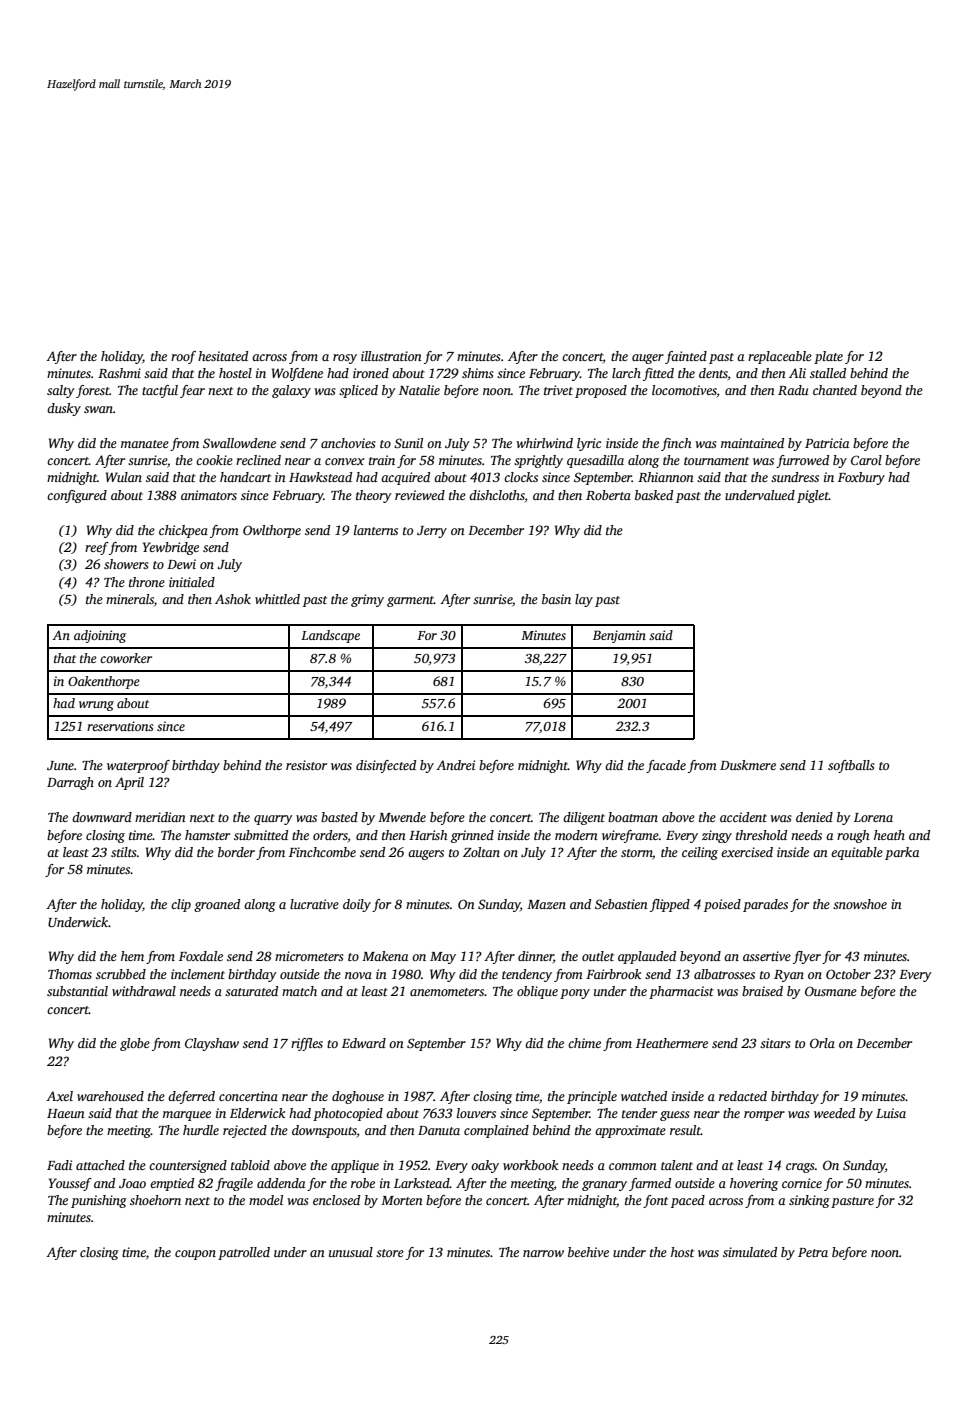 The height and width of the screenshot is (1418, 979). I want to click on attached, so click(100, 1165).
